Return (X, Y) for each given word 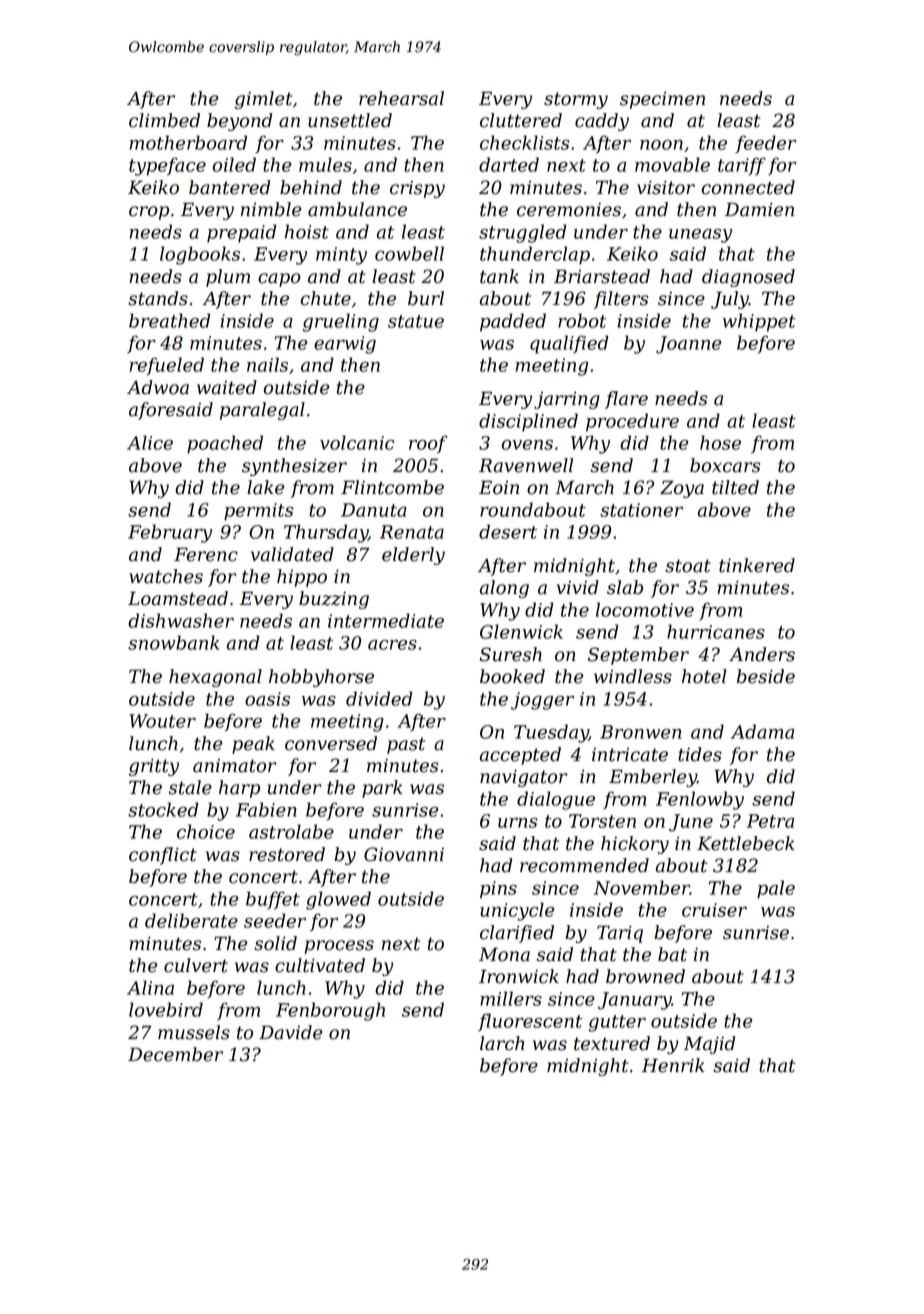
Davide (290, 1032)
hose (720, 442)
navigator (524, 778)
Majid (709, 1045)
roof (428, 444)
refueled (166, 366)
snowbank (173, 642)
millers (511, 998)
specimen (662, 100)
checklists (524, 142)
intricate (630, 755)
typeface (167, 166)
